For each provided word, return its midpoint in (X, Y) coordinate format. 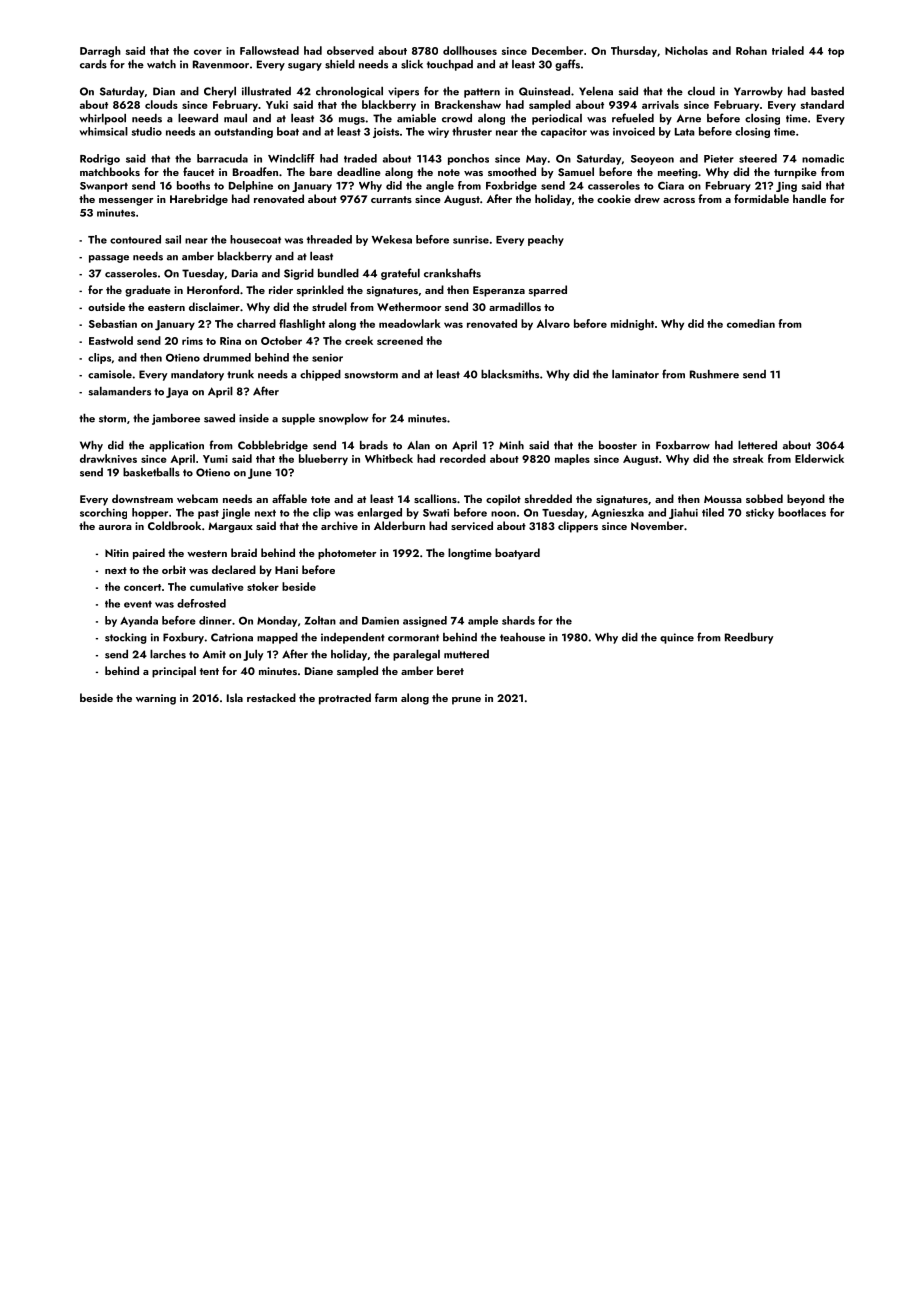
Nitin (117, 553)
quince (677, 638)
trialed (788, 50)
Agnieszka (617, 513)
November (657, 525)
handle (809, 198)
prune (466, 701)
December (557, 50)
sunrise (471, 240)
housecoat (255, 239)
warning (156, 699)
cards (93, 64)
